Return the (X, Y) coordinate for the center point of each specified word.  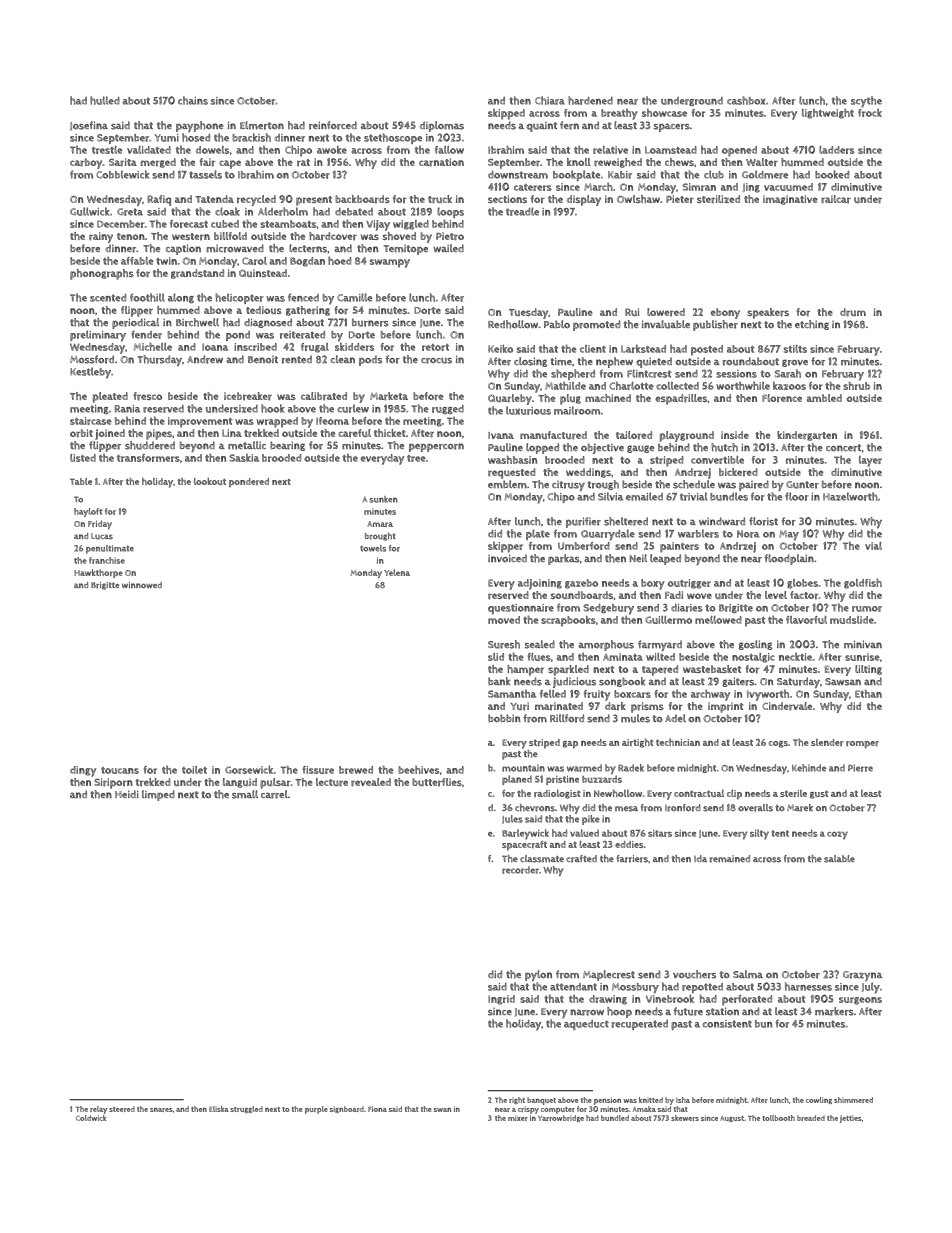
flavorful (806, 620)
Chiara (550, 100)
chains (193, 100)
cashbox (746, 100)
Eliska (219, 1109)
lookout (210, 481)
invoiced (507, 558)
